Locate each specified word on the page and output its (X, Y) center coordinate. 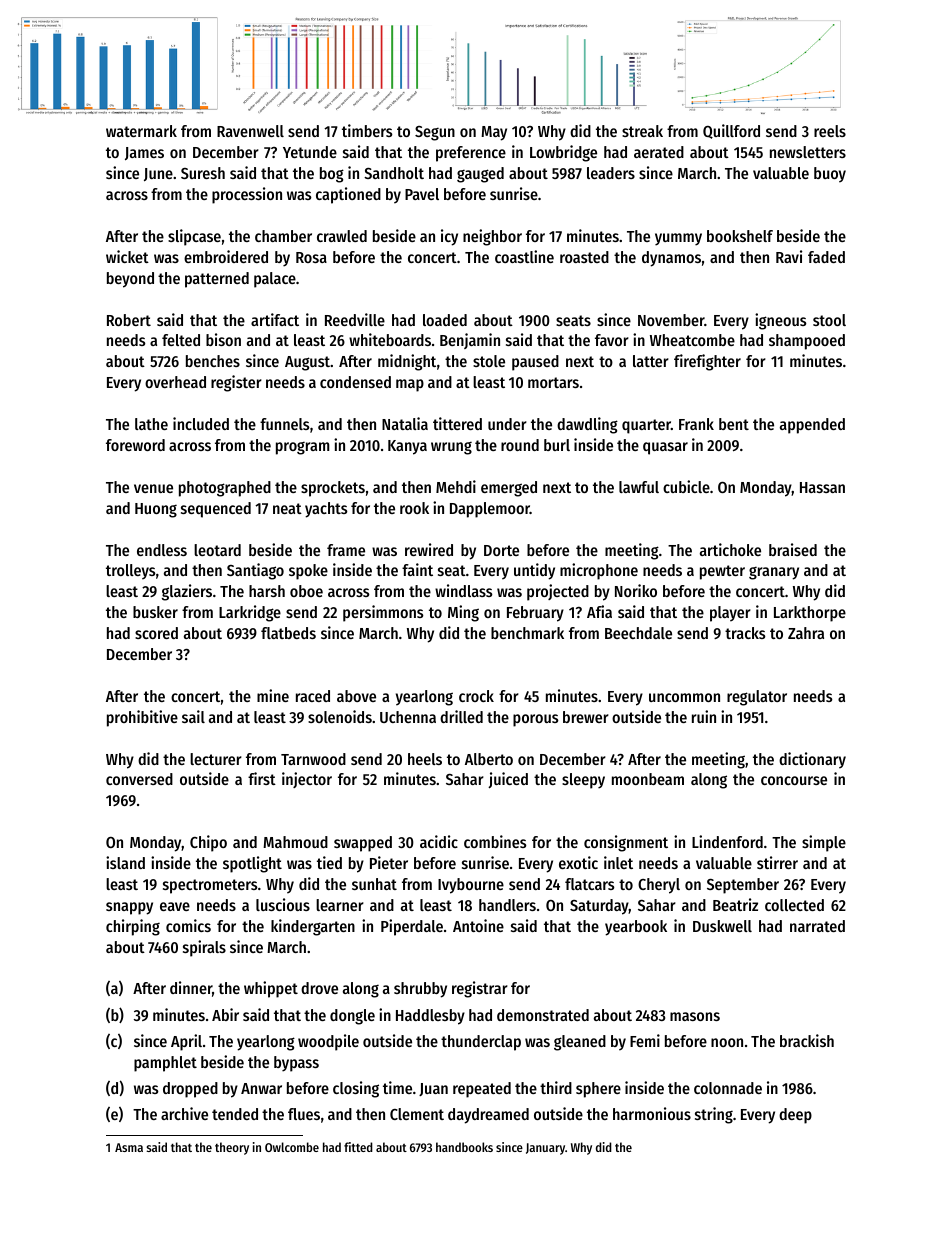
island (125, 862)
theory (232, 1148)
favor (612, 340)
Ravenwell (250, 131)
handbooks (464, 1147)
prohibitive (142, 718)
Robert (129, 320)
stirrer (777, 862)
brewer (586, 717)
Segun (435, 133)
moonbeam (648, 779)
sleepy (583, 781)
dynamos (671, 259)
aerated (659, 152)
